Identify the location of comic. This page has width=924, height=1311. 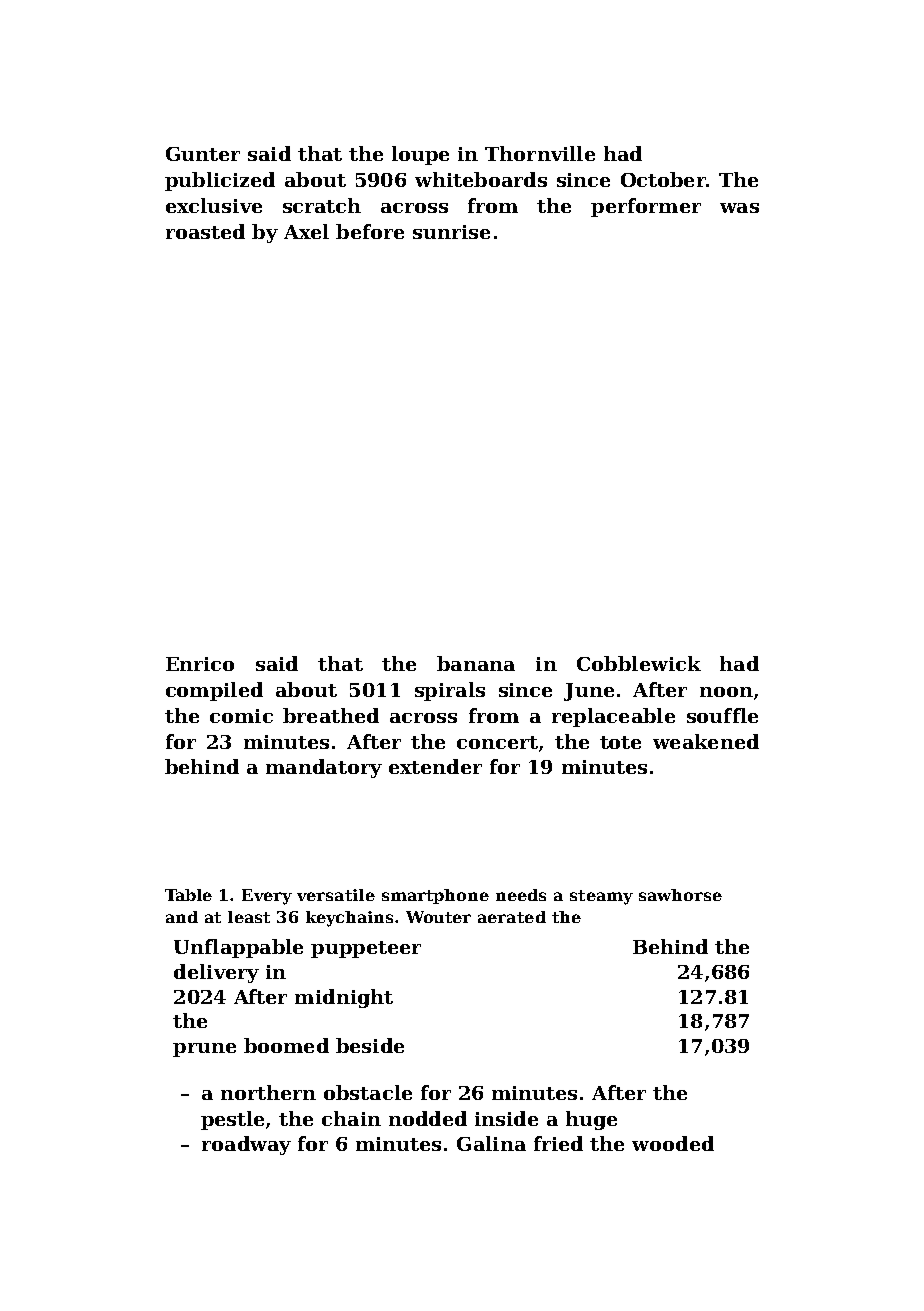
(241, 716).
